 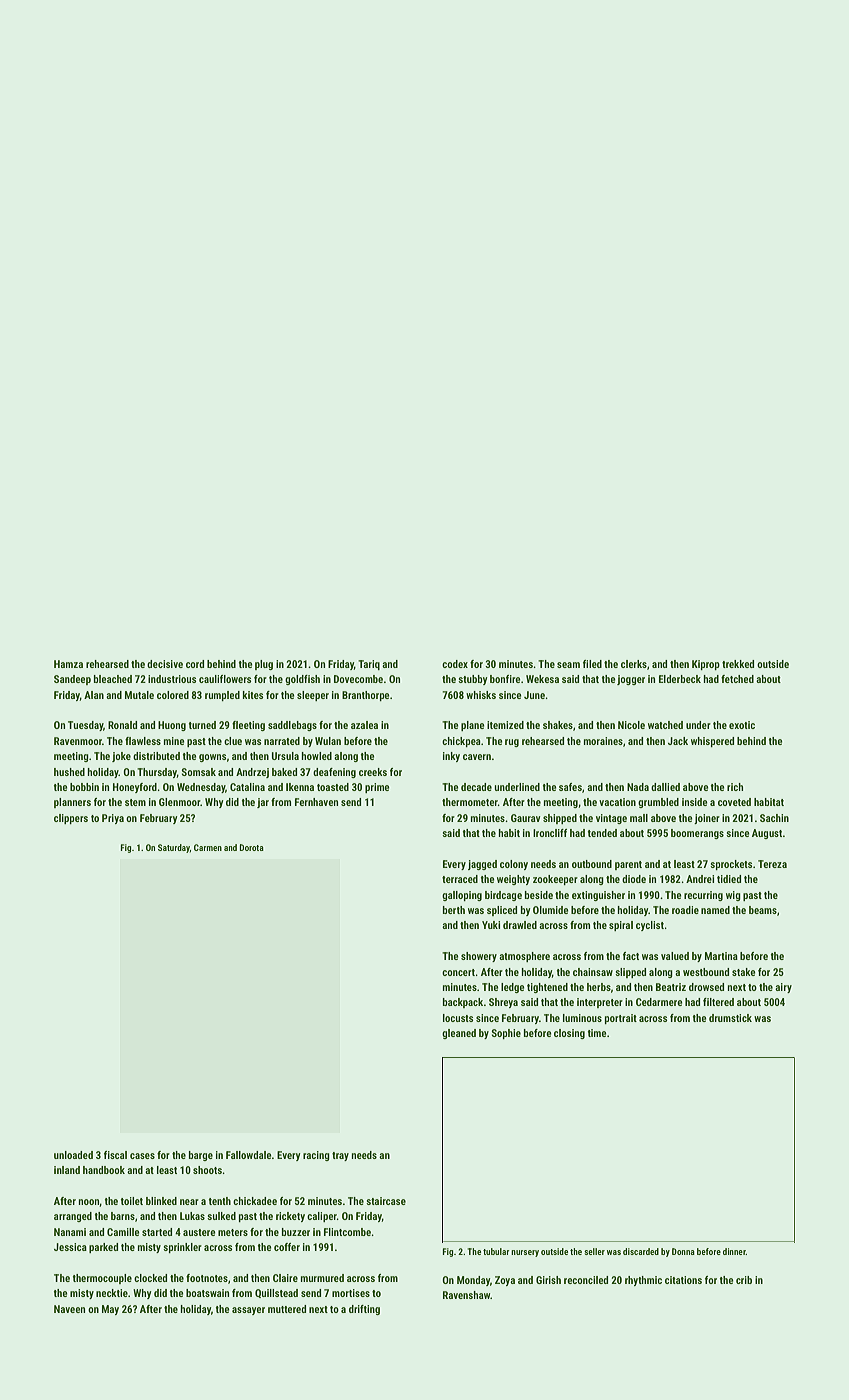 What do you see at coordinates (208, 847) in the screenshot?
I see `Carmen` at bounding box center [208, 847].
